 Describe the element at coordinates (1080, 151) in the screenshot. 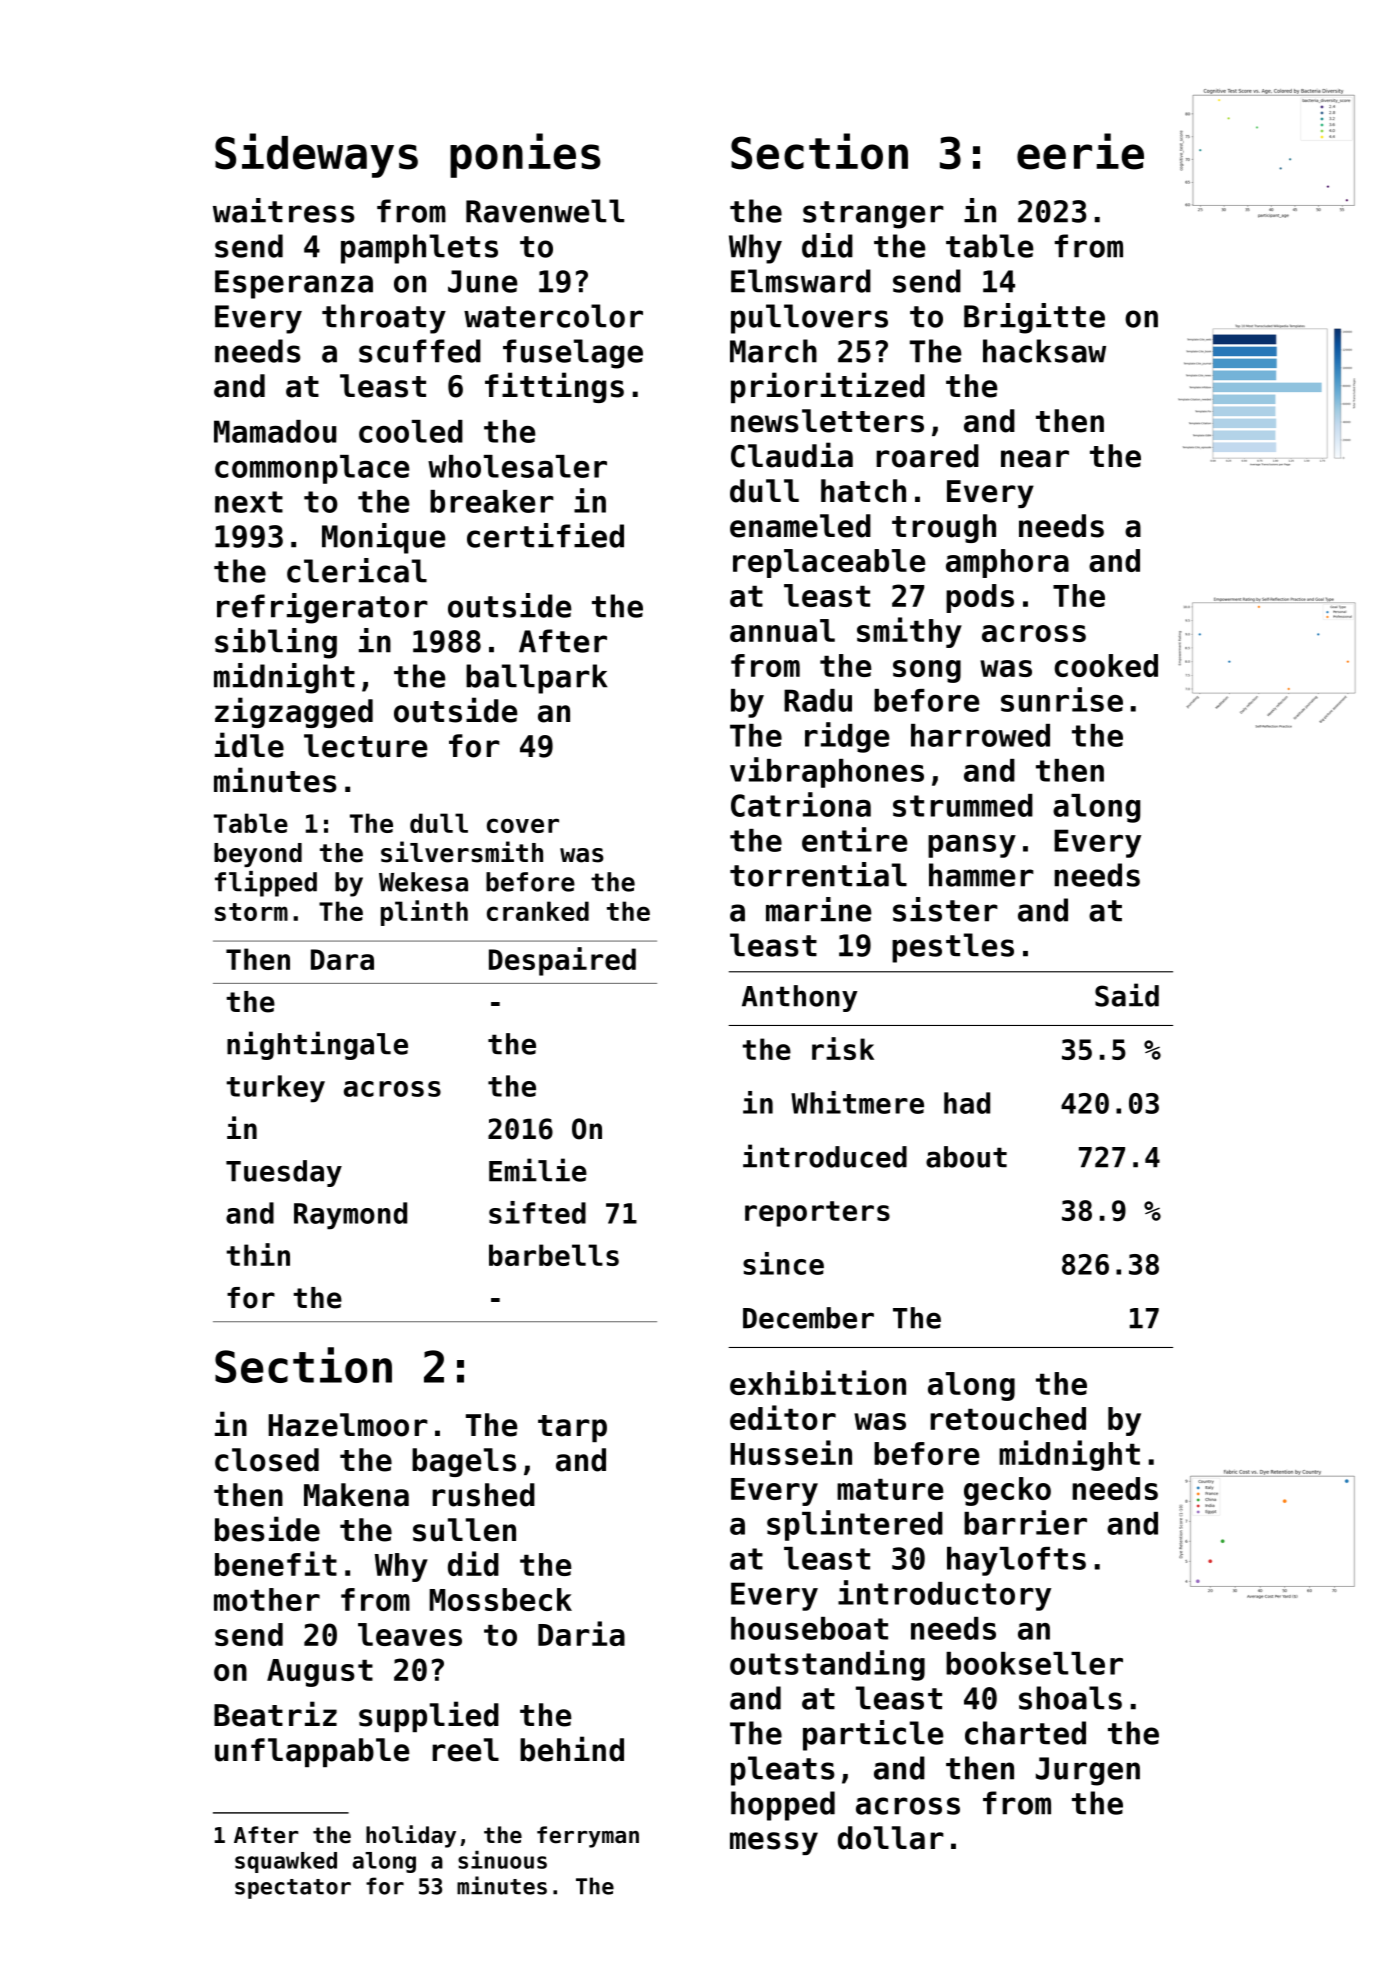

I see `eerie` at that location.
